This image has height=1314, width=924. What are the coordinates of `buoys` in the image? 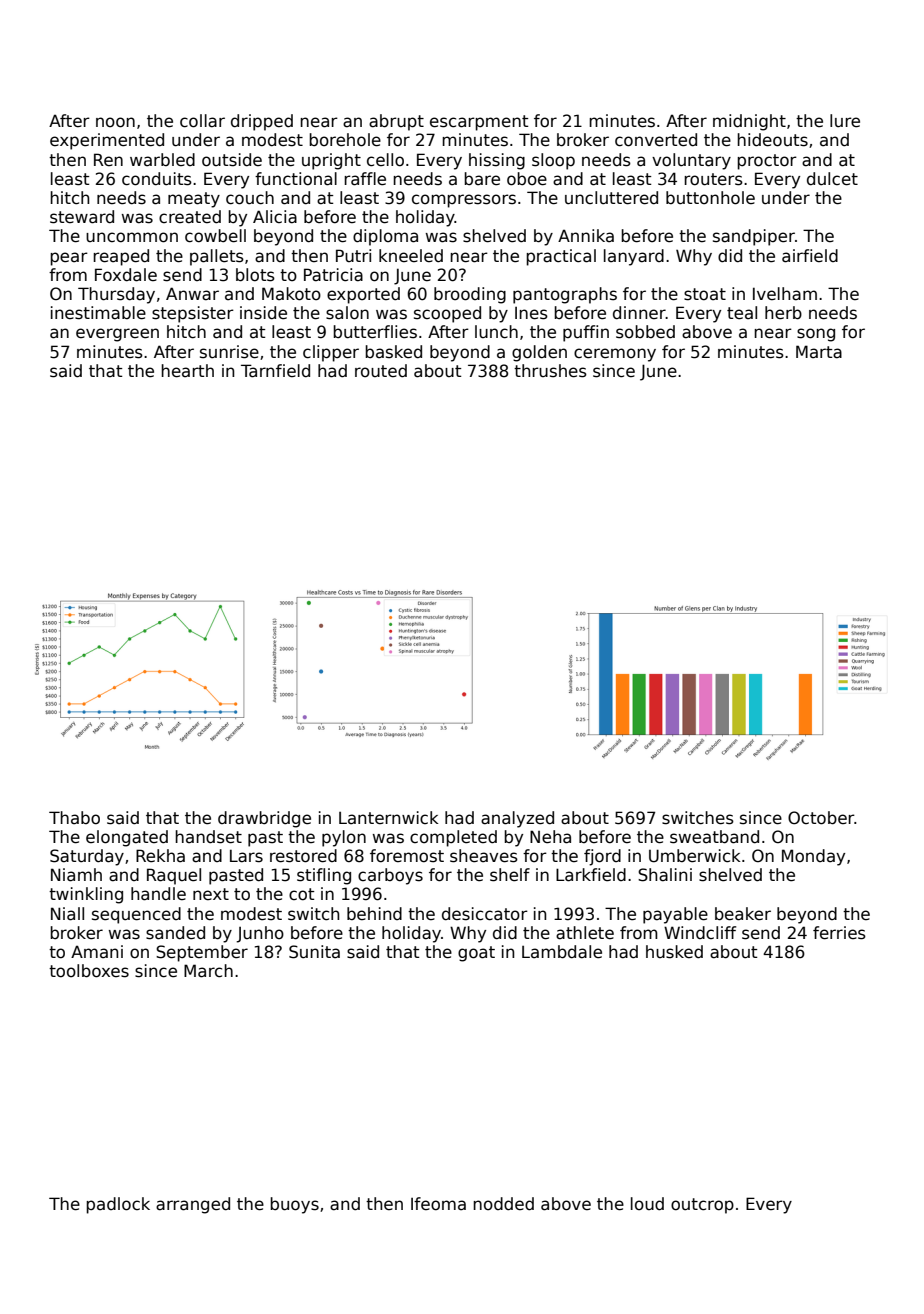 It's located at (294, 1205).
